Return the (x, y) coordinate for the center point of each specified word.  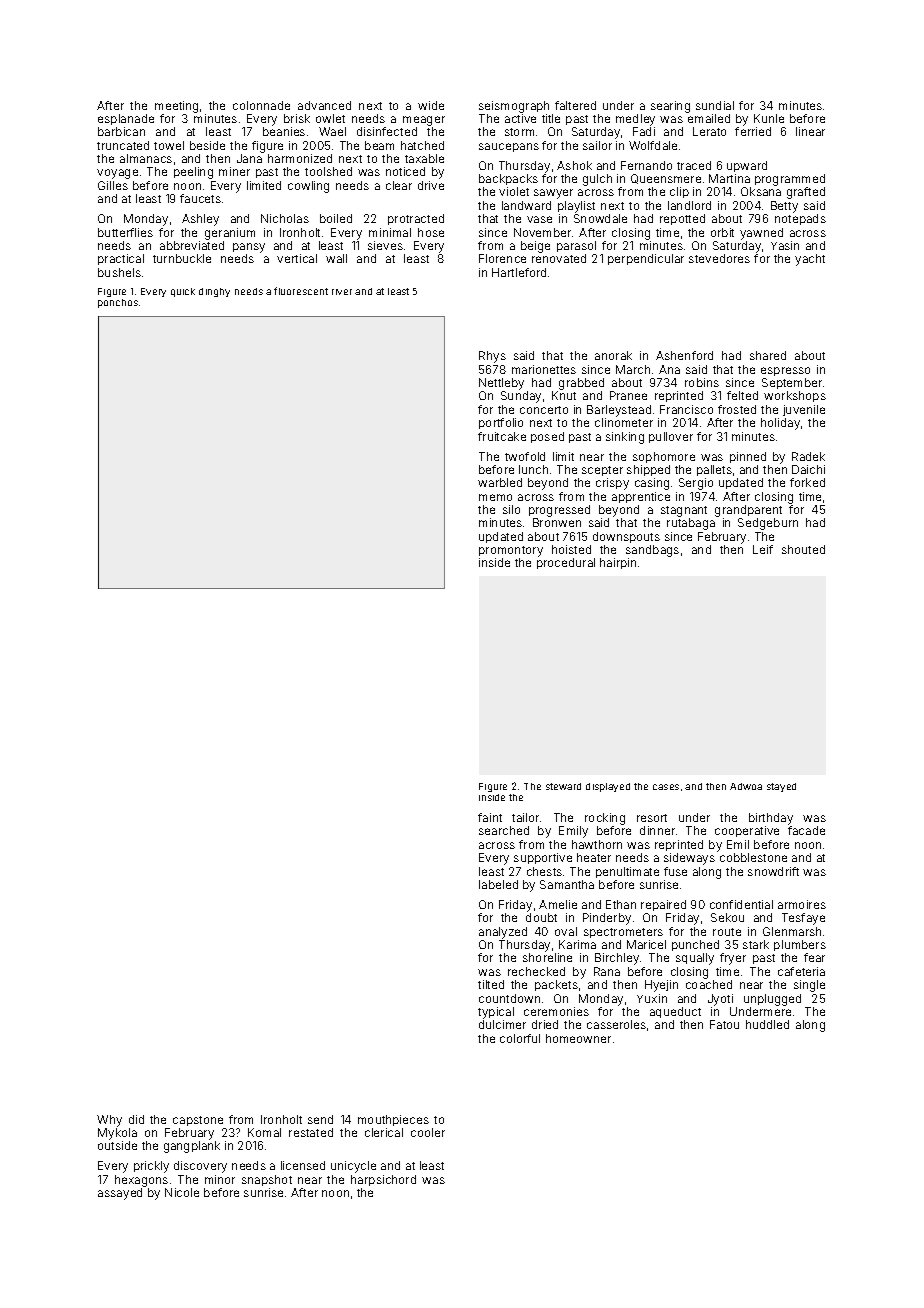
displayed (608, 787)
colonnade (261, 105)
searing (670, 107)
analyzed (503, 933)
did (136, 1119)
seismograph (514, 107)
